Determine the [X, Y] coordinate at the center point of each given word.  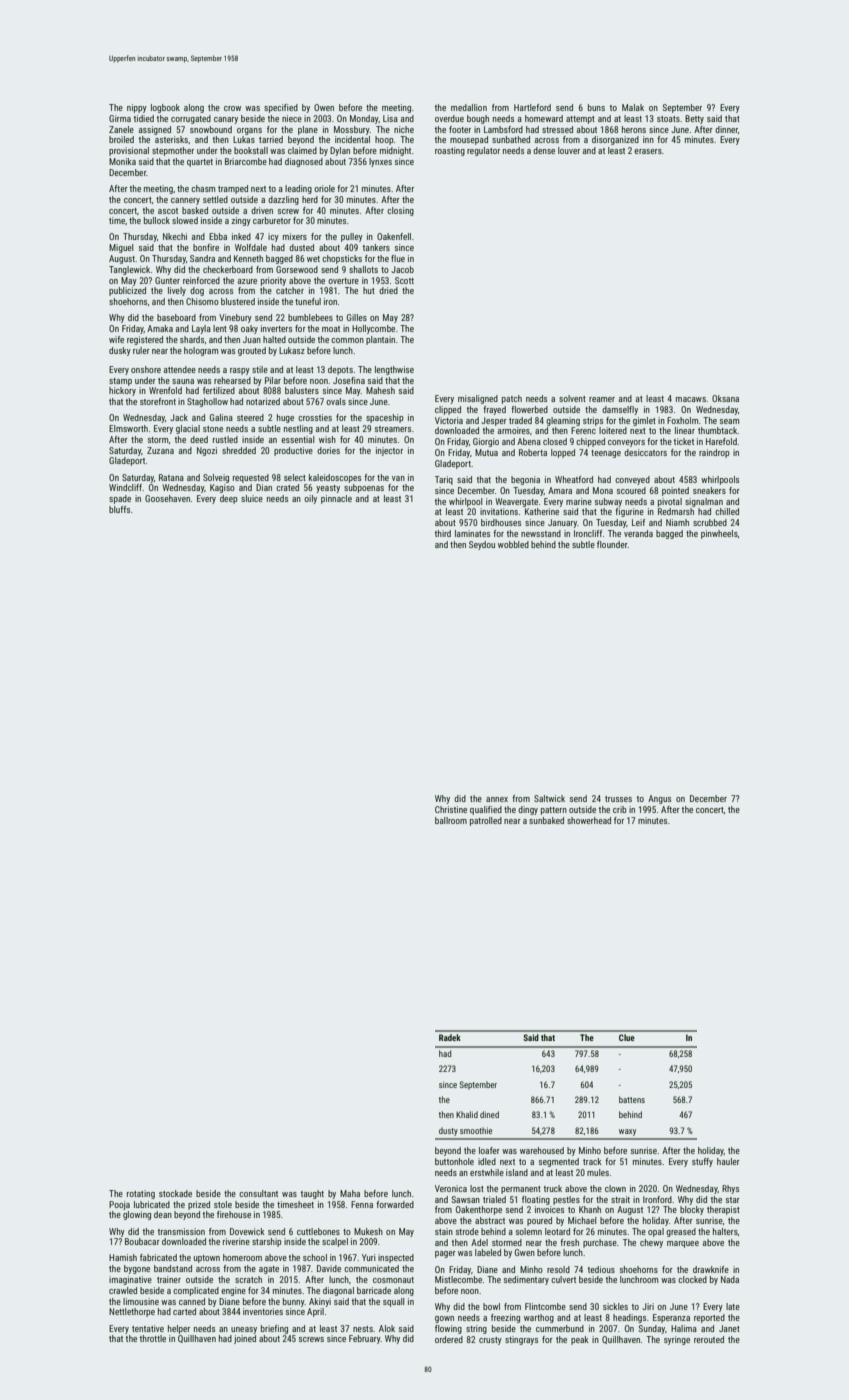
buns [596, 107]
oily [310, 499]
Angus [659, 799]
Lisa [390, 118]
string [476, 1329]
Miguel [121, 248]
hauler [728, 1161]
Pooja [119, 1205]
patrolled [486, 821]
